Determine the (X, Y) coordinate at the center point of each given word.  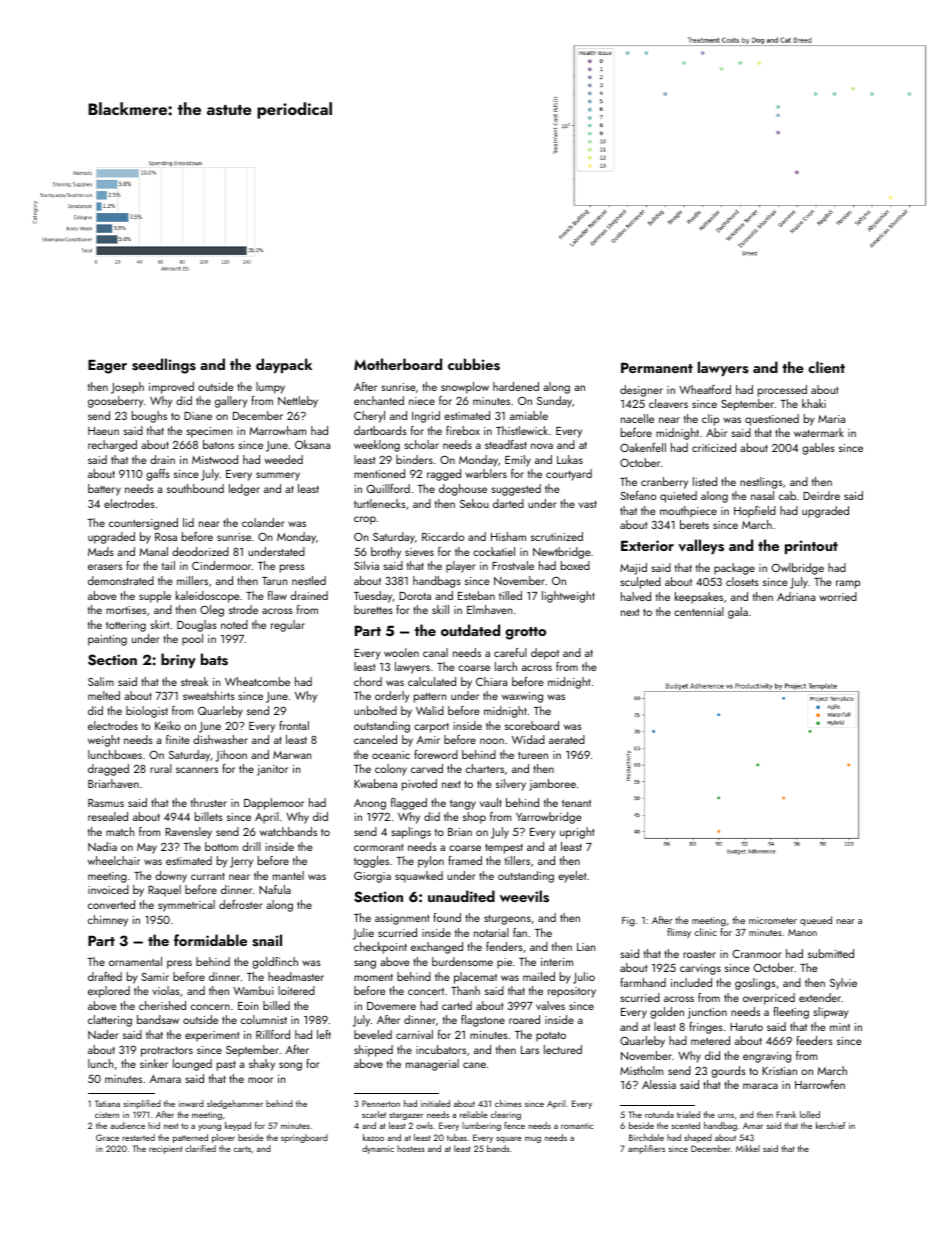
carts (242, 1149)
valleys (701, 546)
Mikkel (748, 1148)
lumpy (270, 388)
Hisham (508, 536)
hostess (411, 1148)
